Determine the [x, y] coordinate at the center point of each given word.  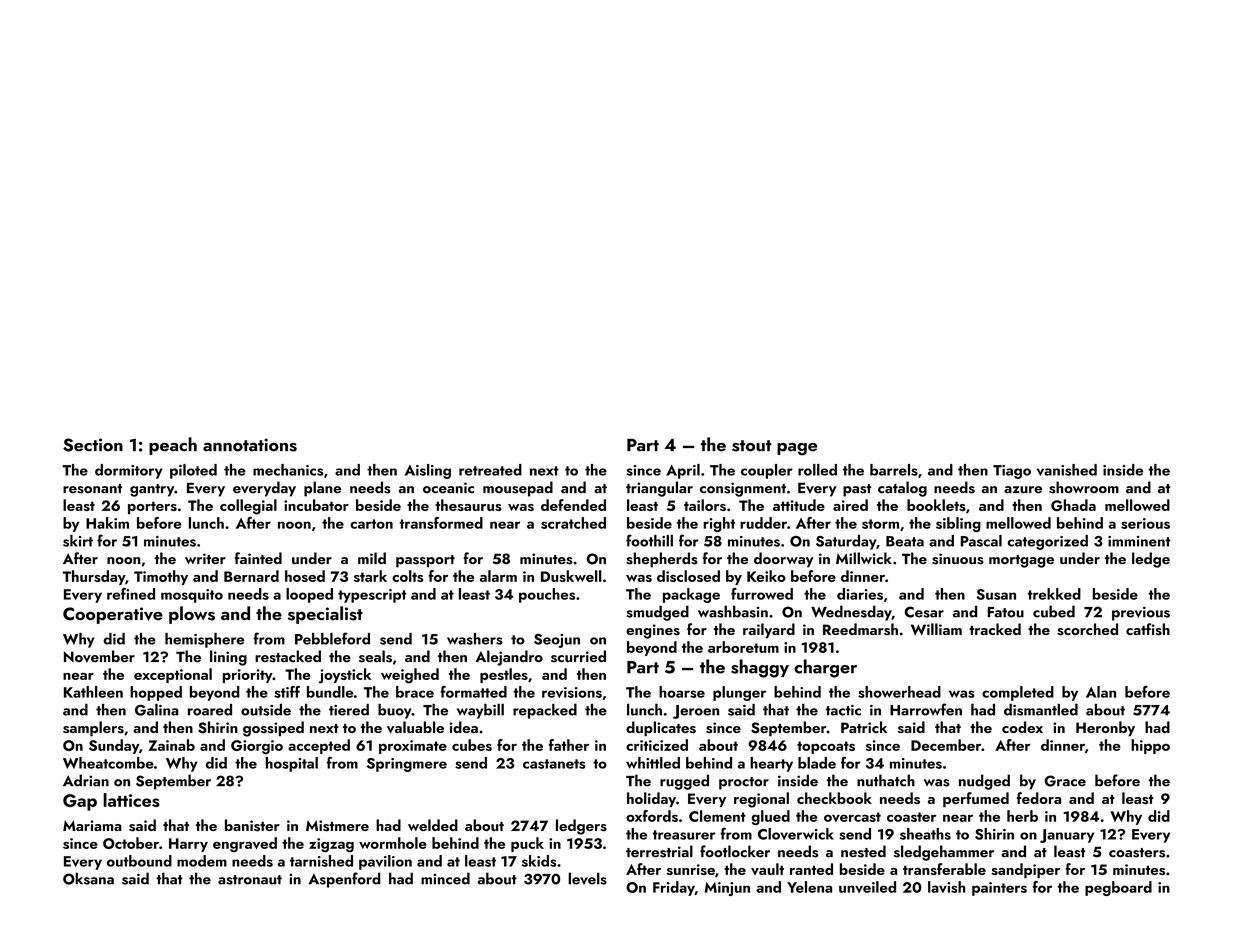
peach [173, 446]
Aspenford [344, 880]
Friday [674, 888]
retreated [490, 470]
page [797, 449]
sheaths [925, 834]
